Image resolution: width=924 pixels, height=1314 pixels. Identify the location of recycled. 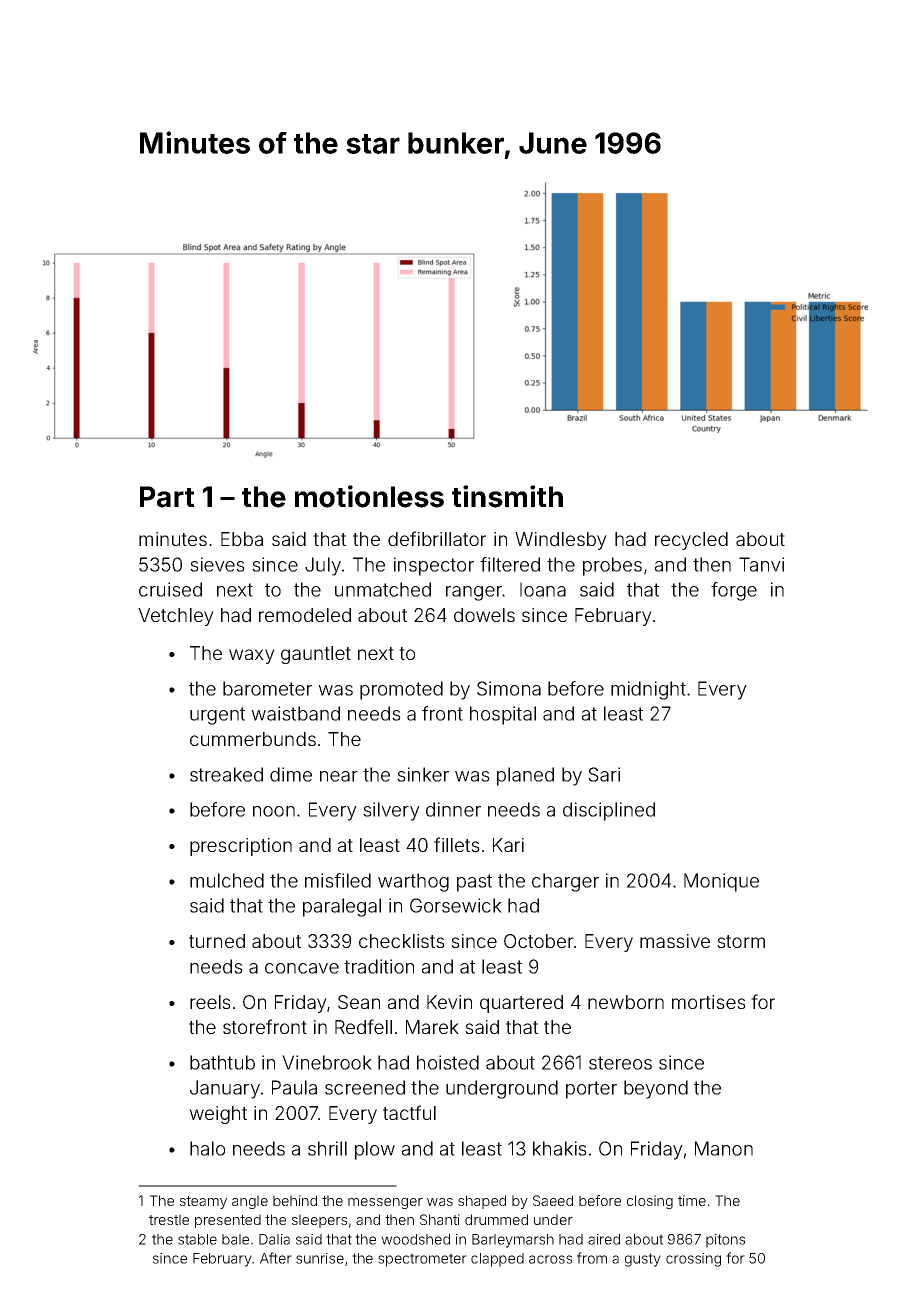
(691, 541).
